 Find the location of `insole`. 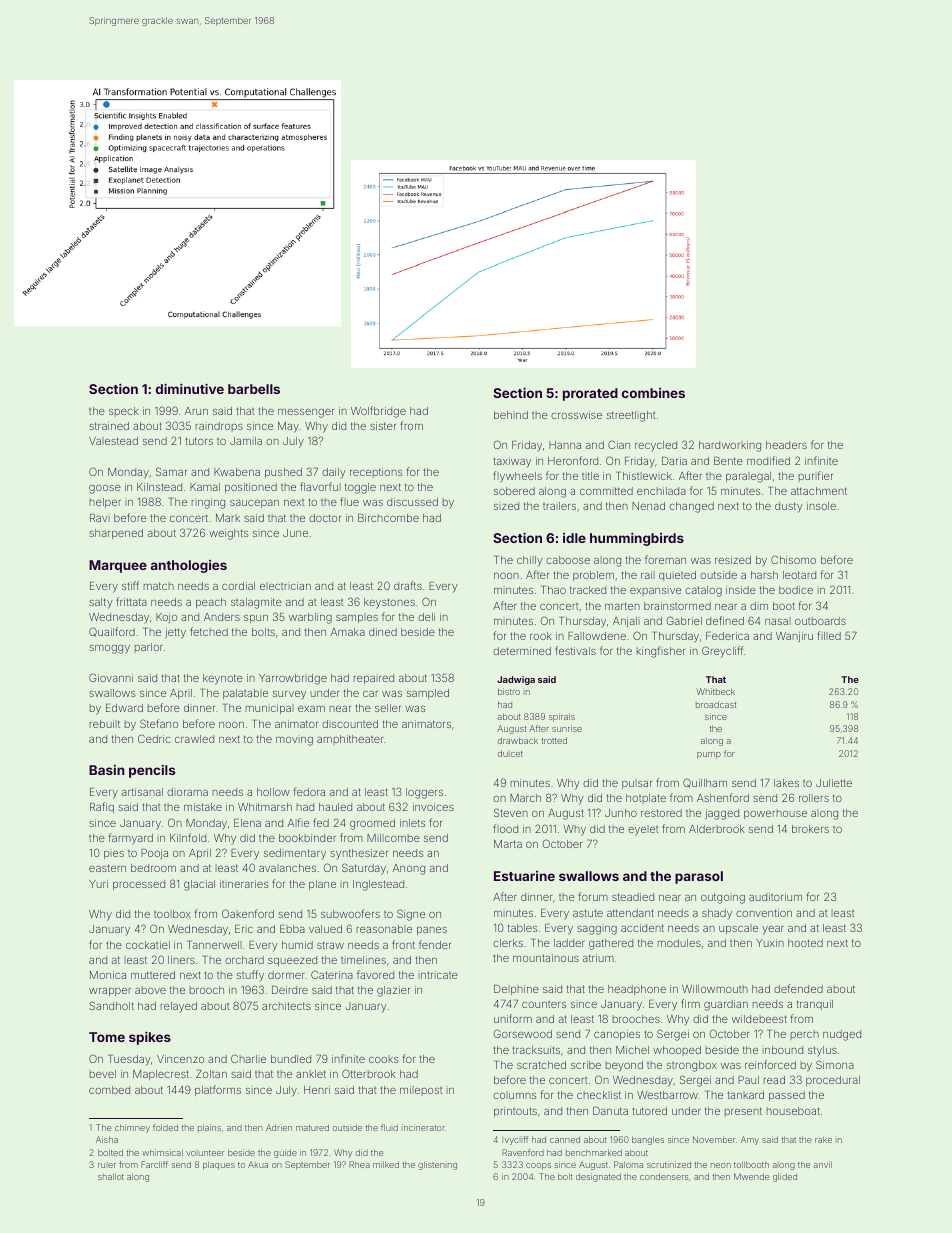

insole is located at coordinates (821, 506).
